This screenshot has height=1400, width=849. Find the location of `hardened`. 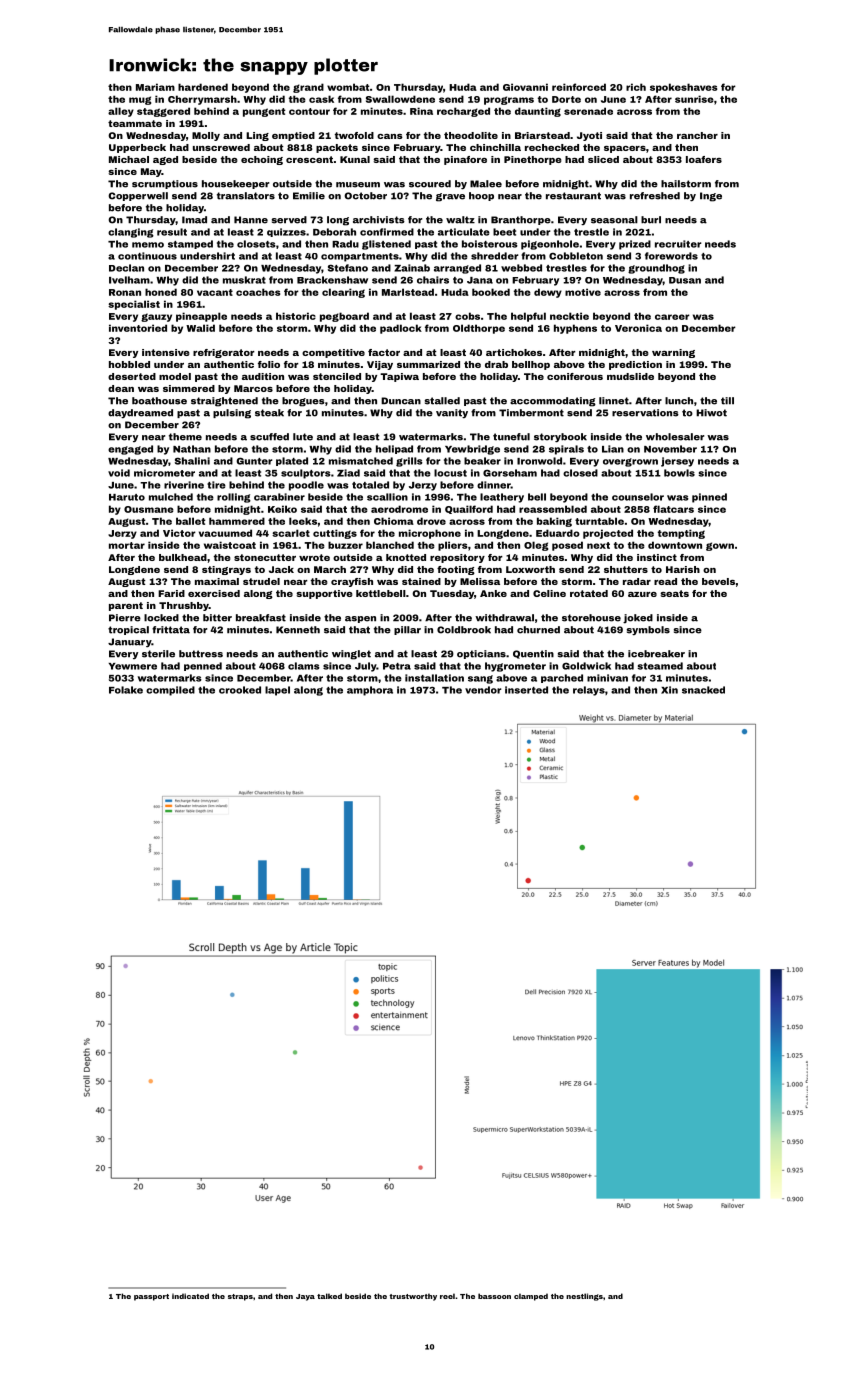

hardened is located at coordinates (203, 87).
